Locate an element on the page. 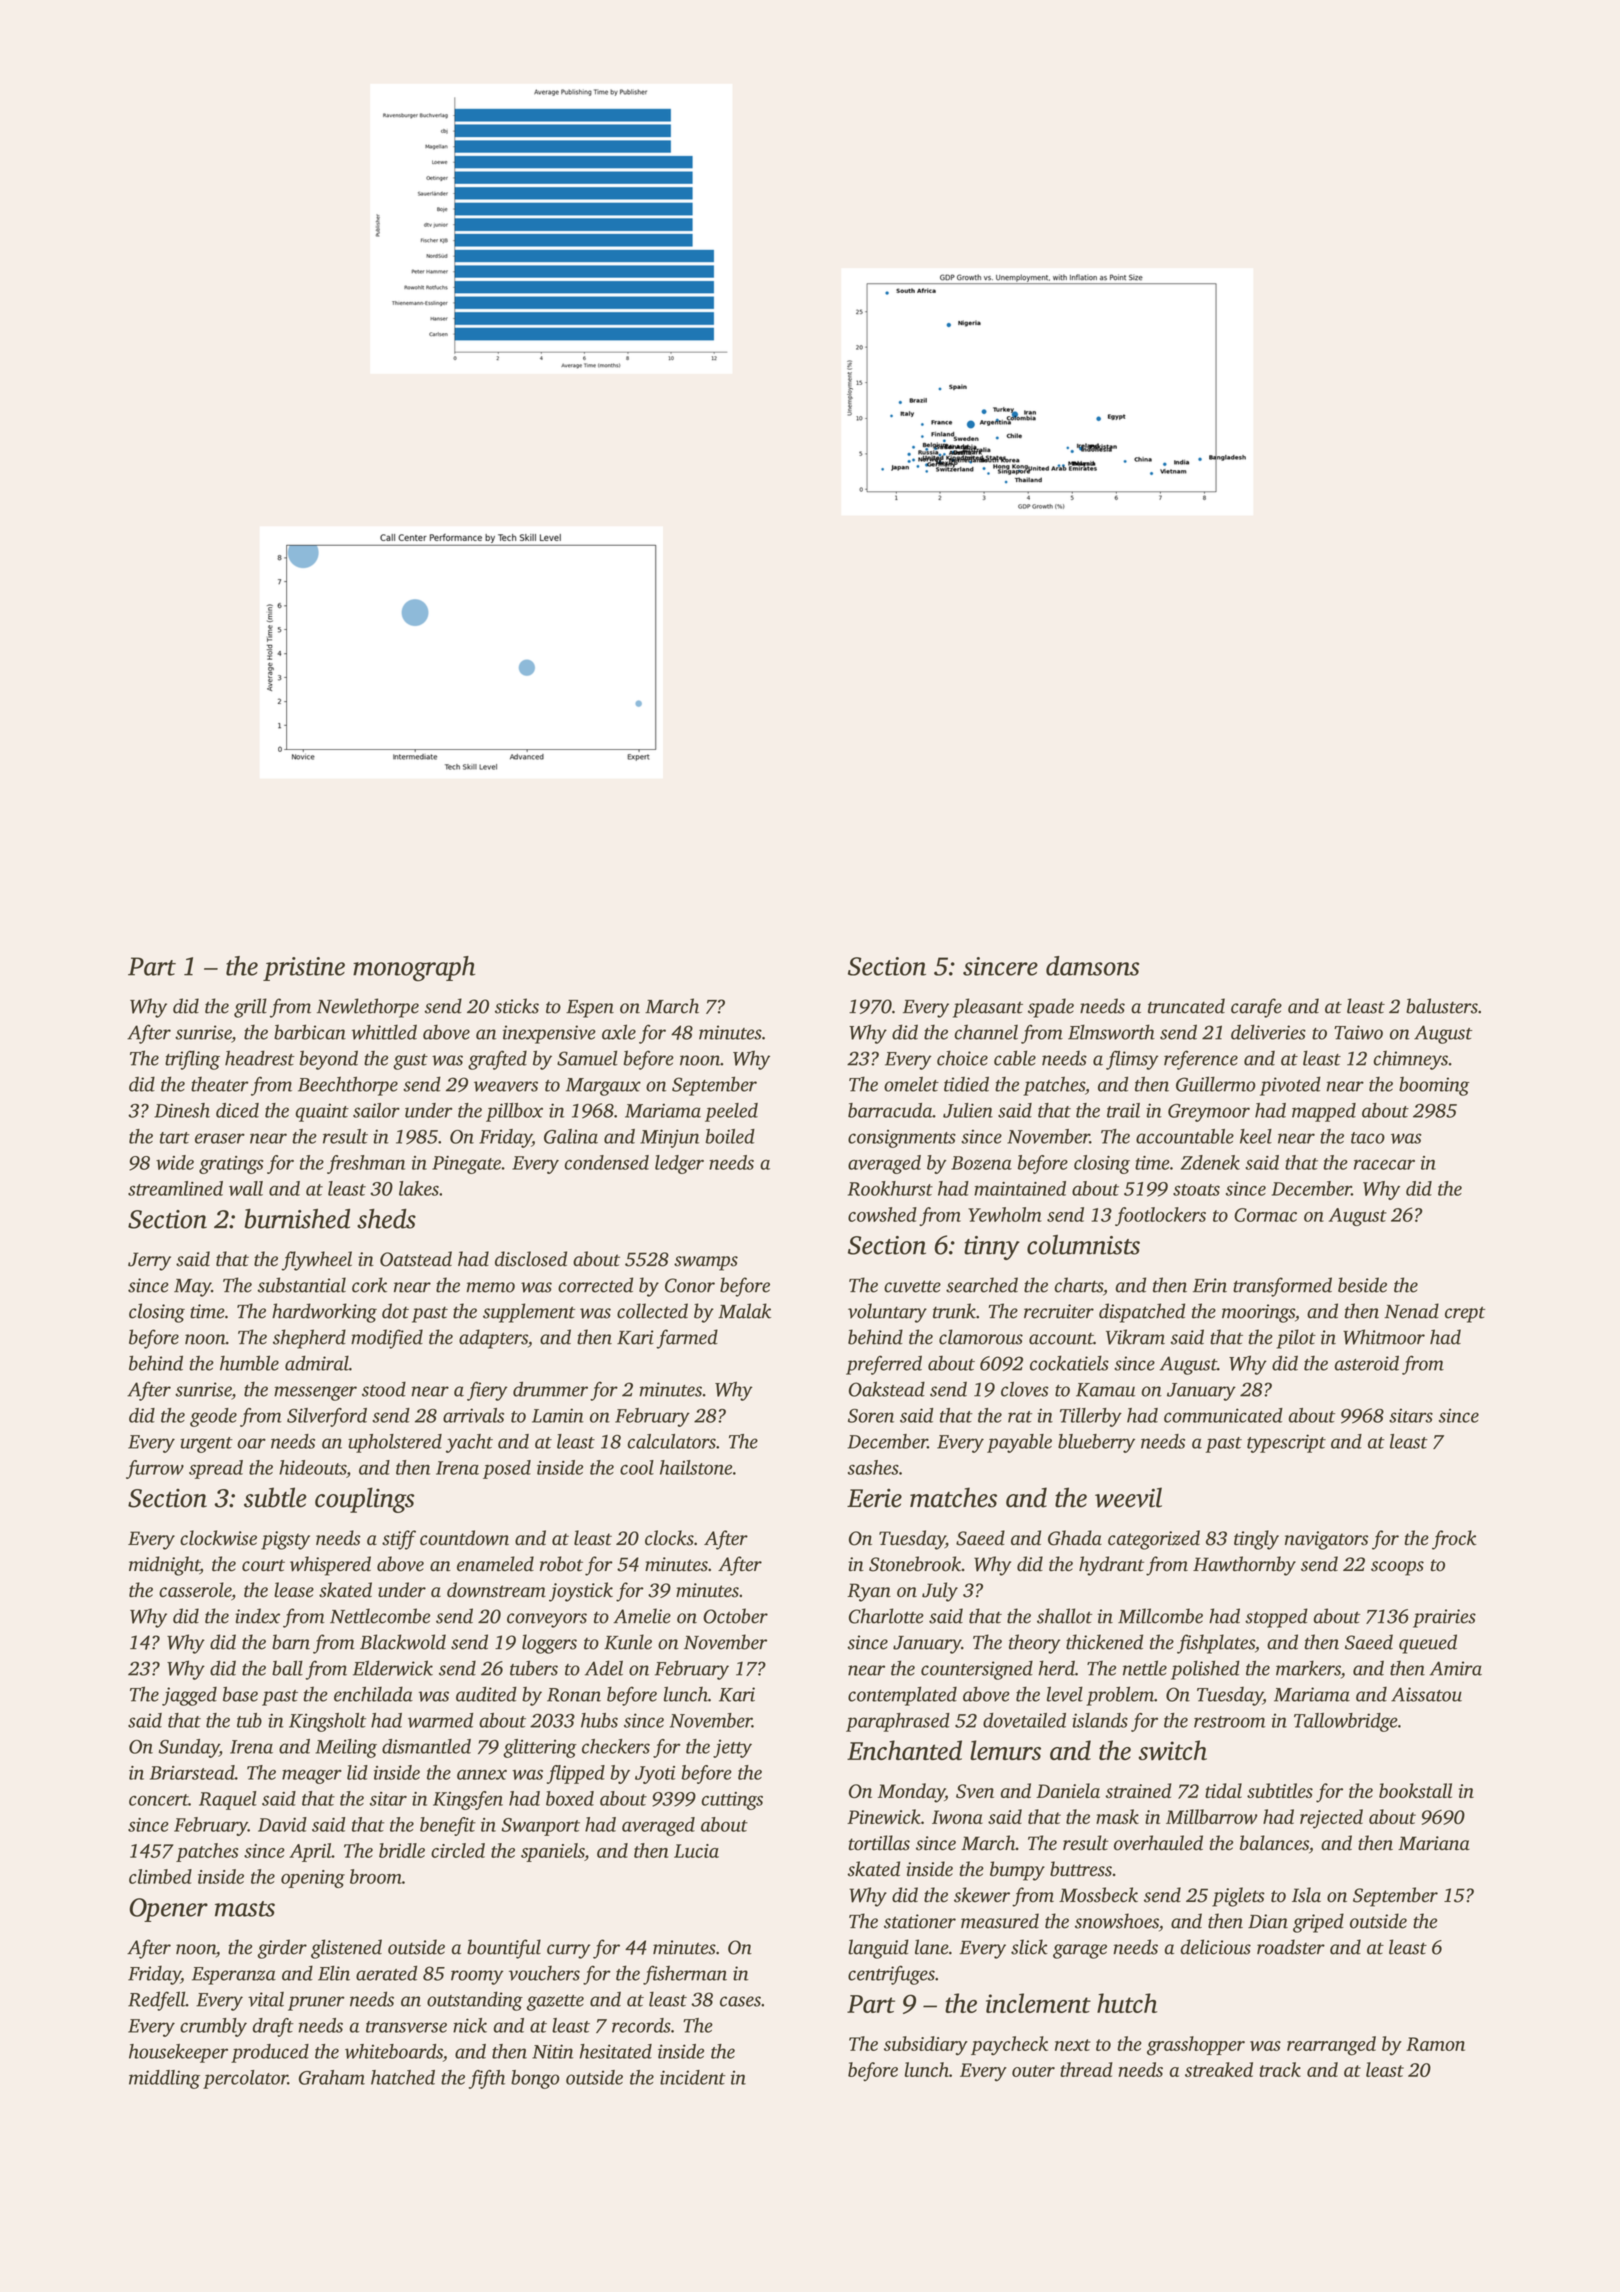 The height and width of the image is (2292, 1620). balusters is located at coordinates (1442, 1006).
